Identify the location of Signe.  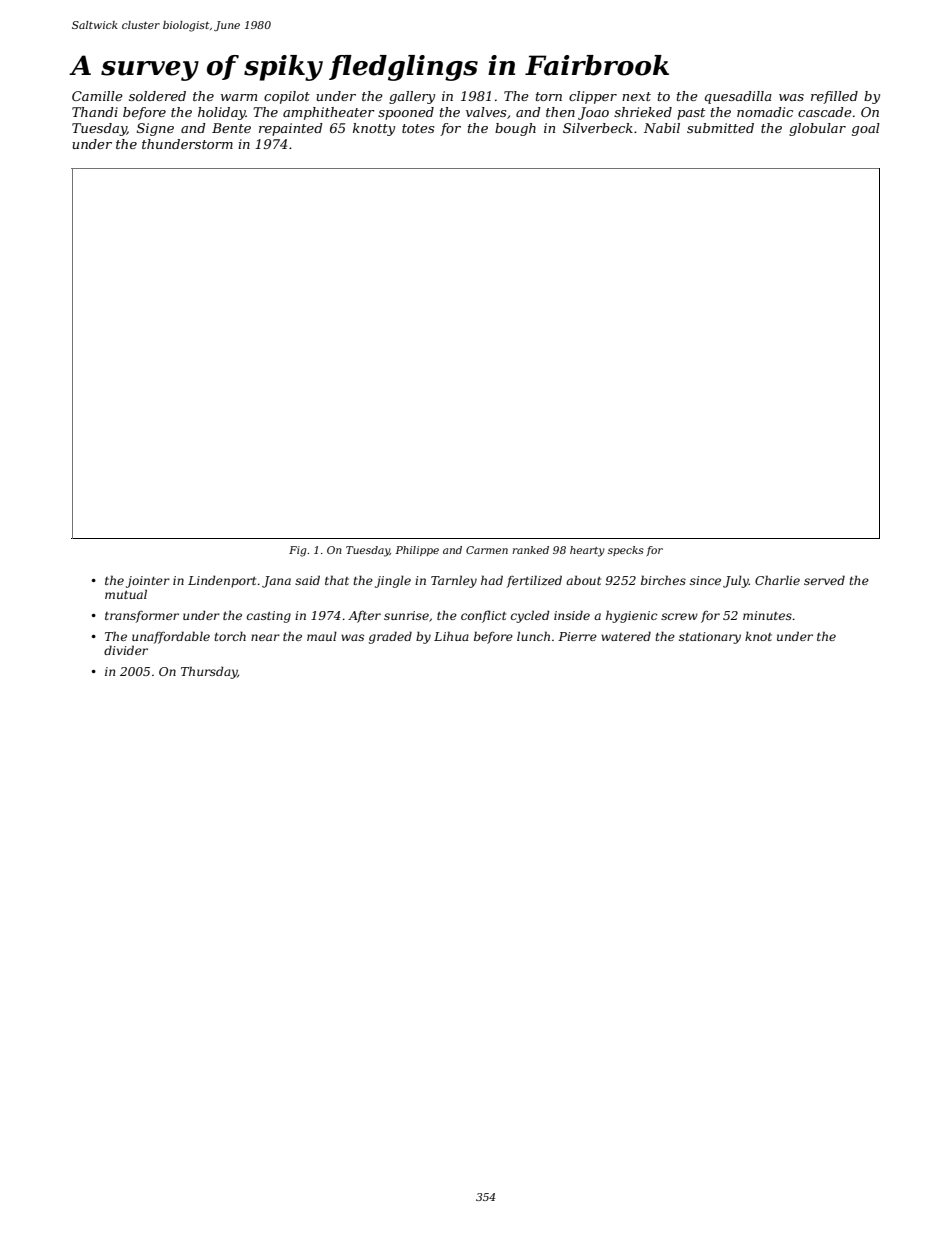
(155, 129).
